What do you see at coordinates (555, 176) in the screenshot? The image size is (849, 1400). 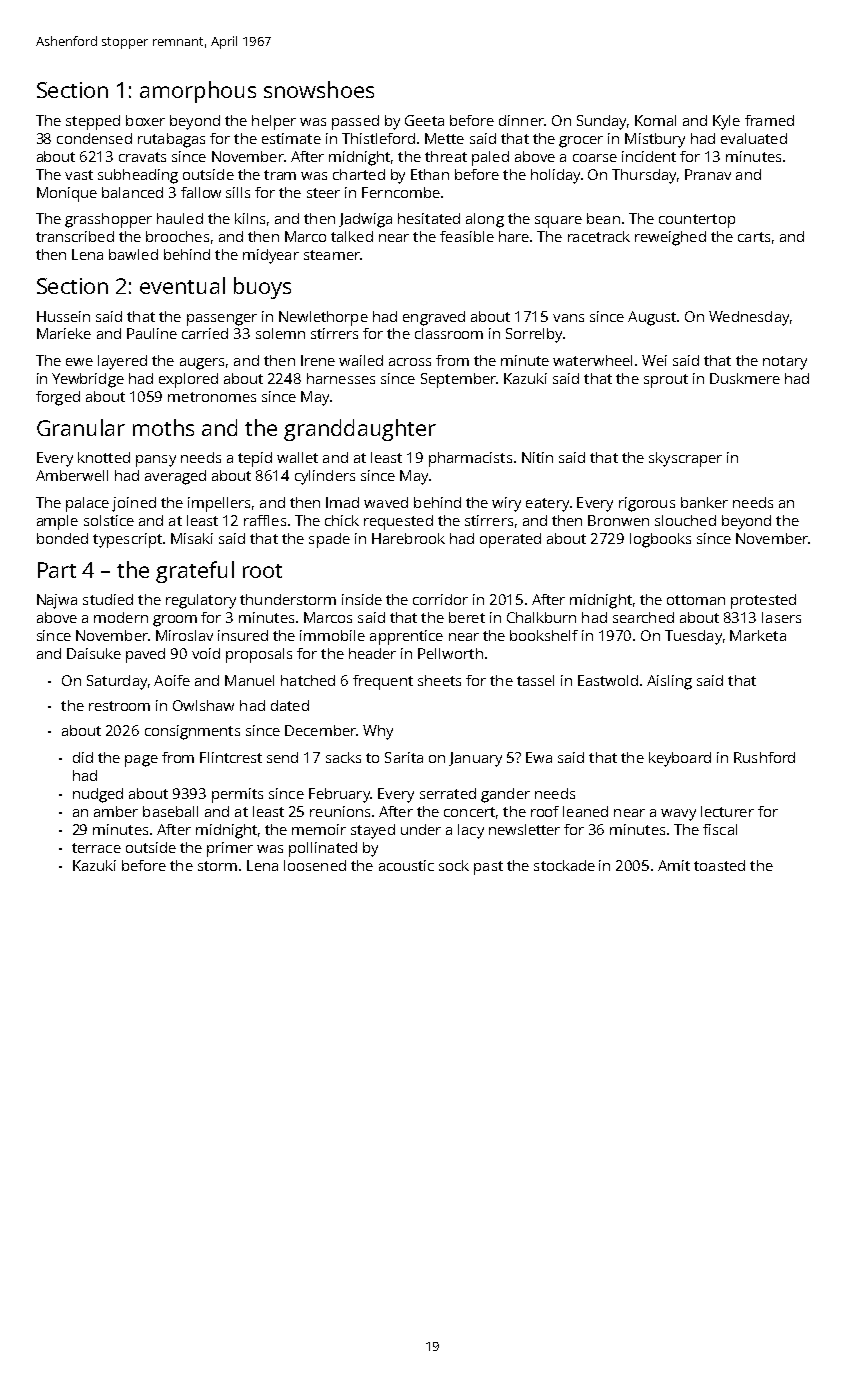 I see `holiday` at bounding box center [555, 176].
